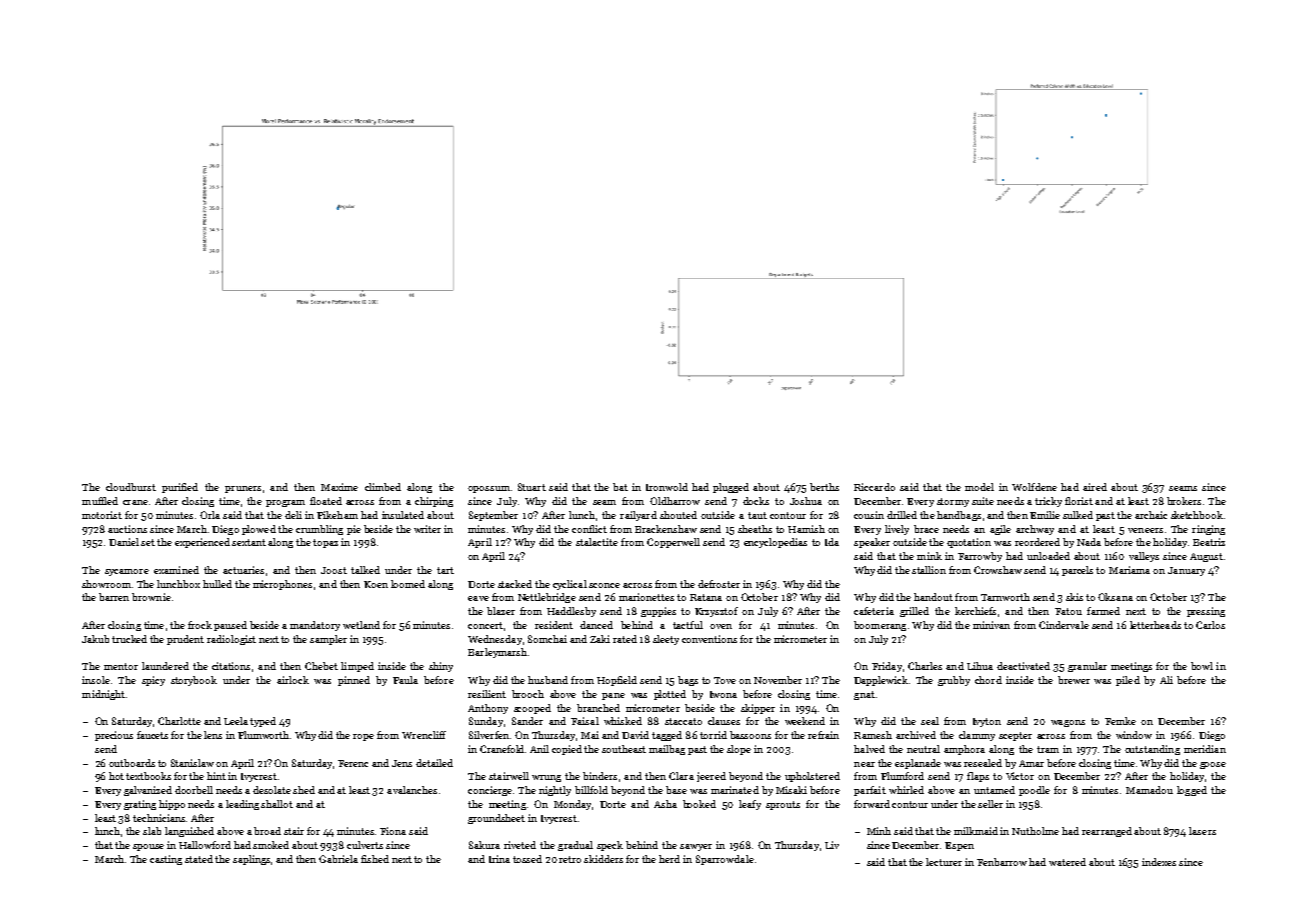 The height and width of the screenshot is (924, 1308). I want to click on tram, so click(1048, 749).
